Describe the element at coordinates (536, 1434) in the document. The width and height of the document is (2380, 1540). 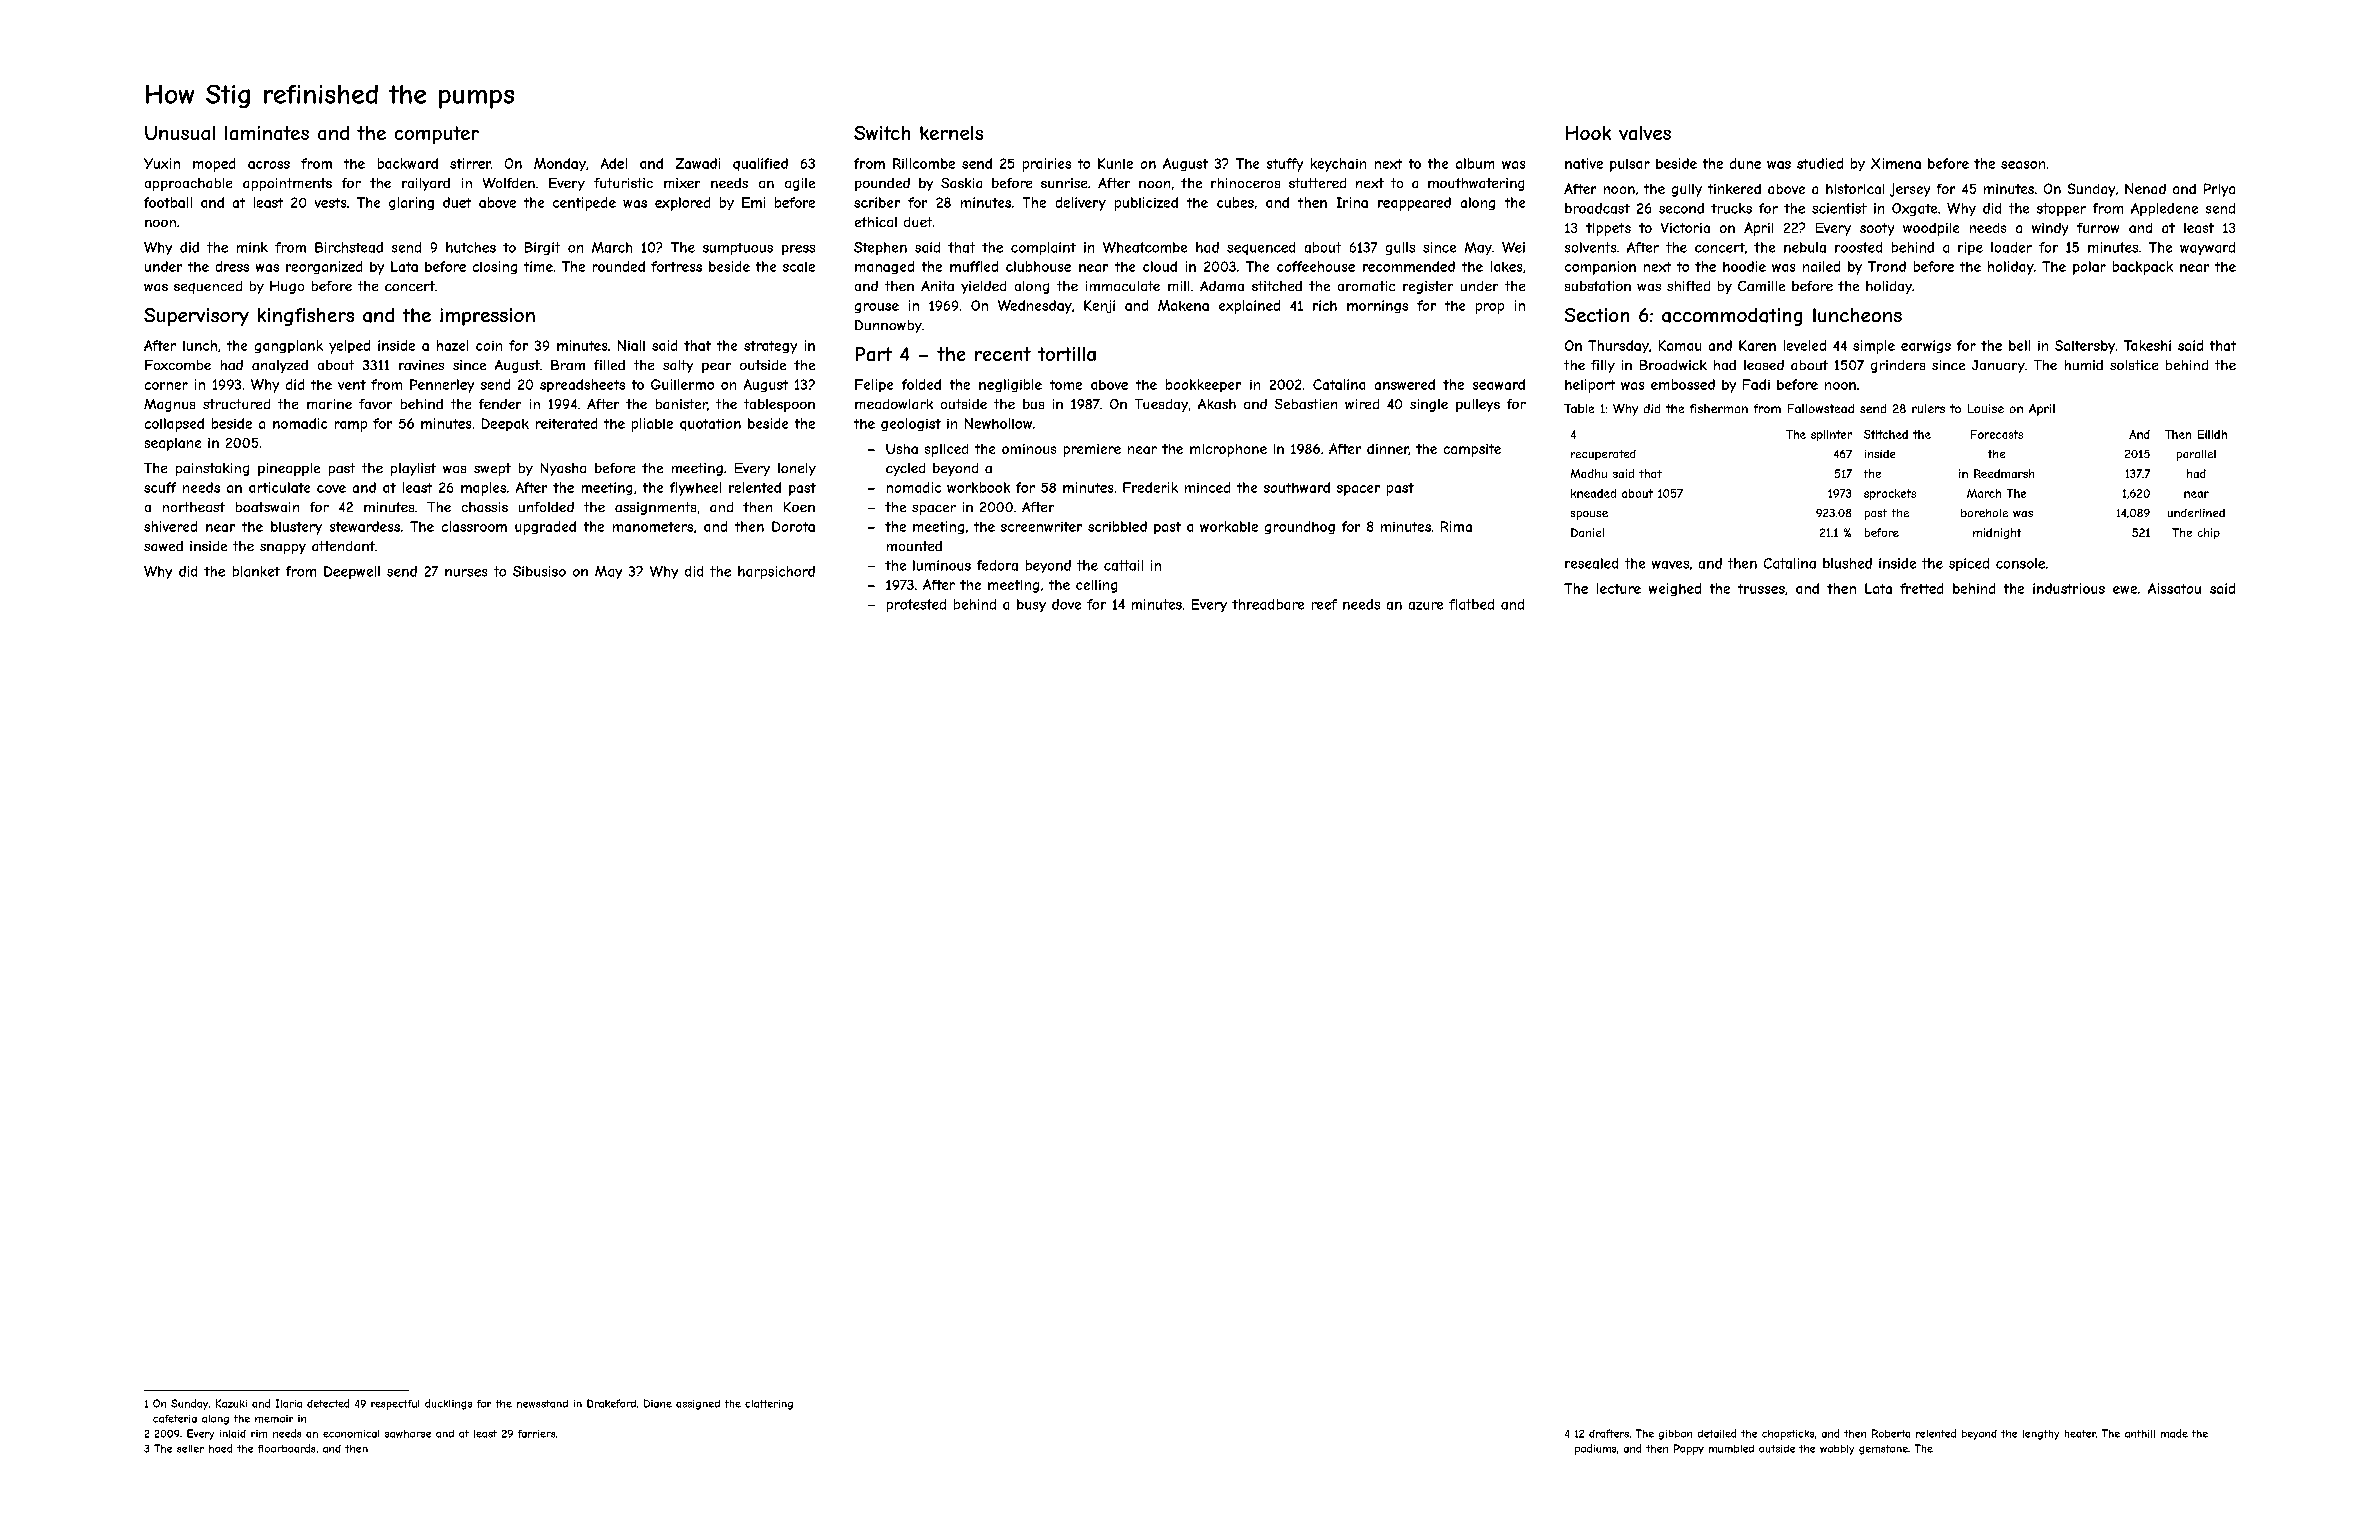
I see `farriers` at that location.
